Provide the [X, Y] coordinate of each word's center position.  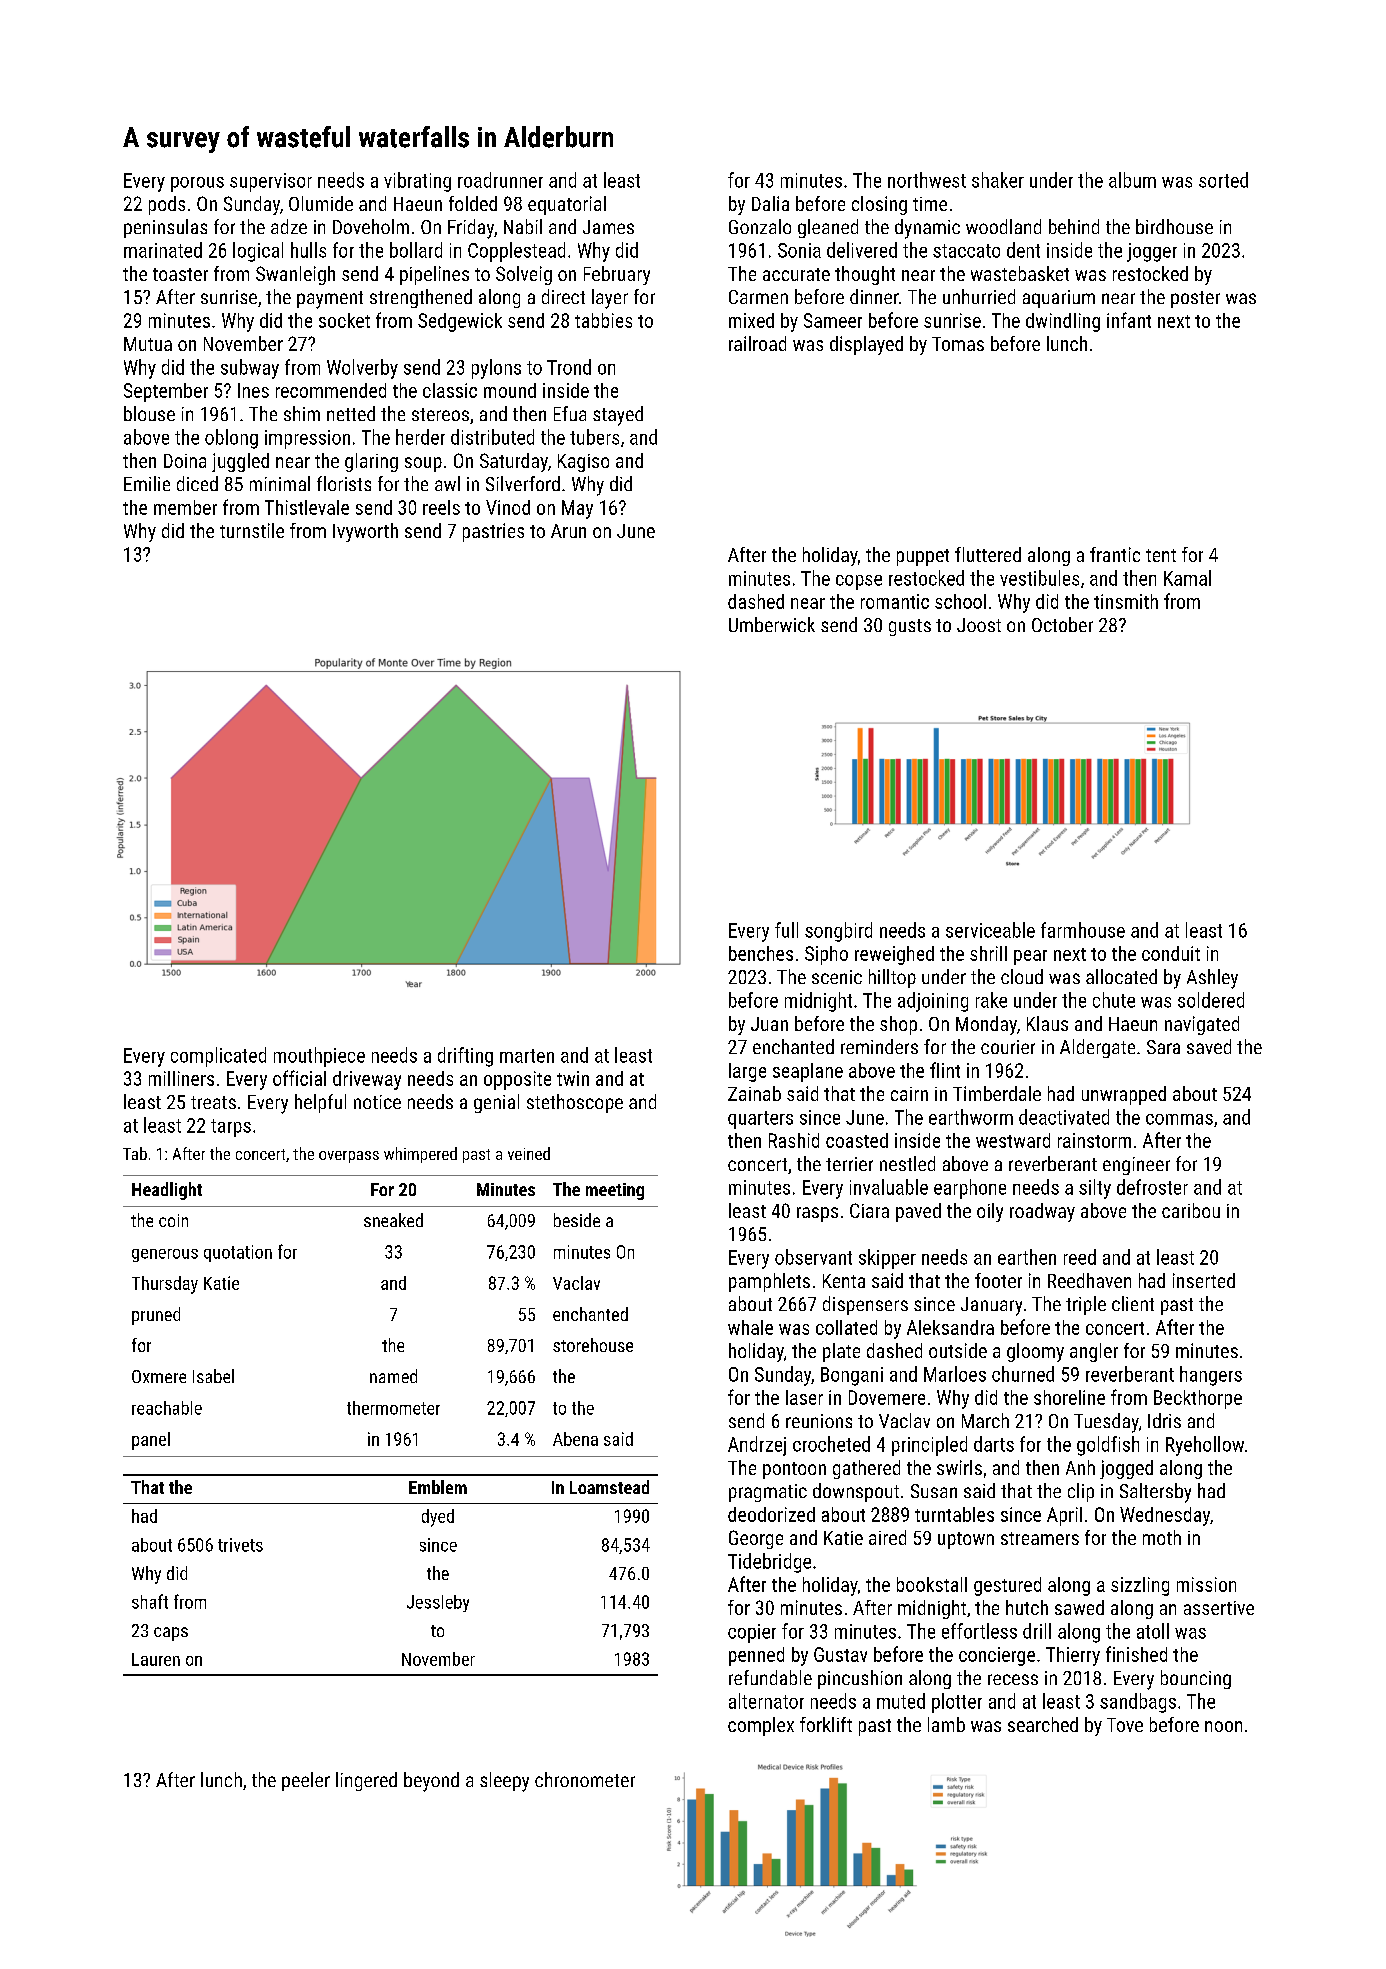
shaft [150, 1601]
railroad [757, 343]
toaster [180, 274]
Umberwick [772, 624]
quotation [238, 1253]
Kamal [1187, 578]
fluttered [988, 554]
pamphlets [769, 1282]
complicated [218, 1057]
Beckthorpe [1198, 1399]
